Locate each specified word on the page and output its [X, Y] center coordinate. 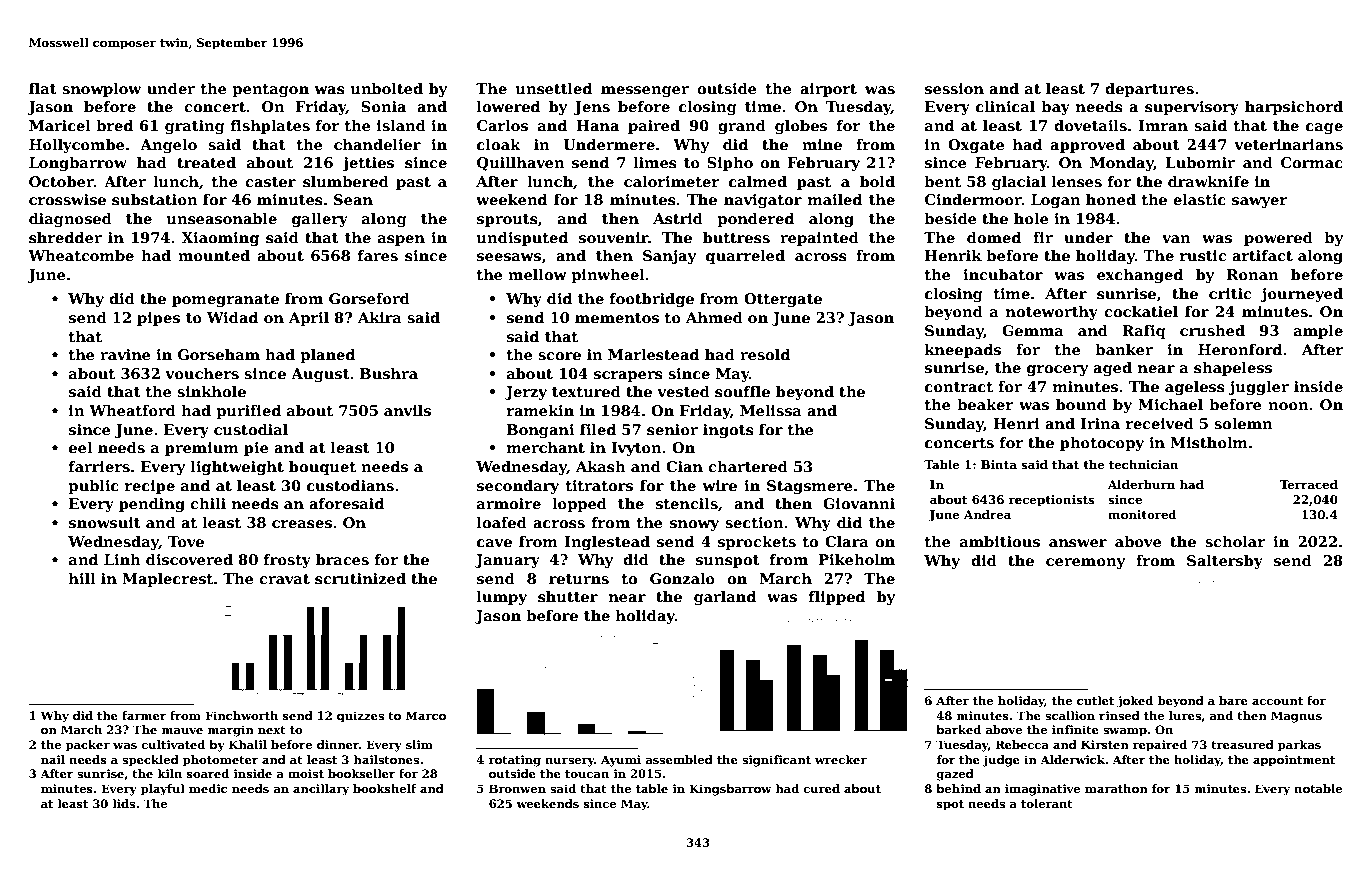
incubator [1003, 274]
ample [1318, 332]
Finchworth [241, 715]
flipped [837, 598]
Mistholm [1209, 443]
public [93, 487]
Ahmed [714, 317]
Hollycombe [76, 146]
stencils [687, 503]
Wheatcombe [81, 255]
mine [822, 144]
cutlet [1095, 700]
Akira [380, 317]
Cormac [1312, 162]
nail [53, 759]
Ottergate [783, 300]
